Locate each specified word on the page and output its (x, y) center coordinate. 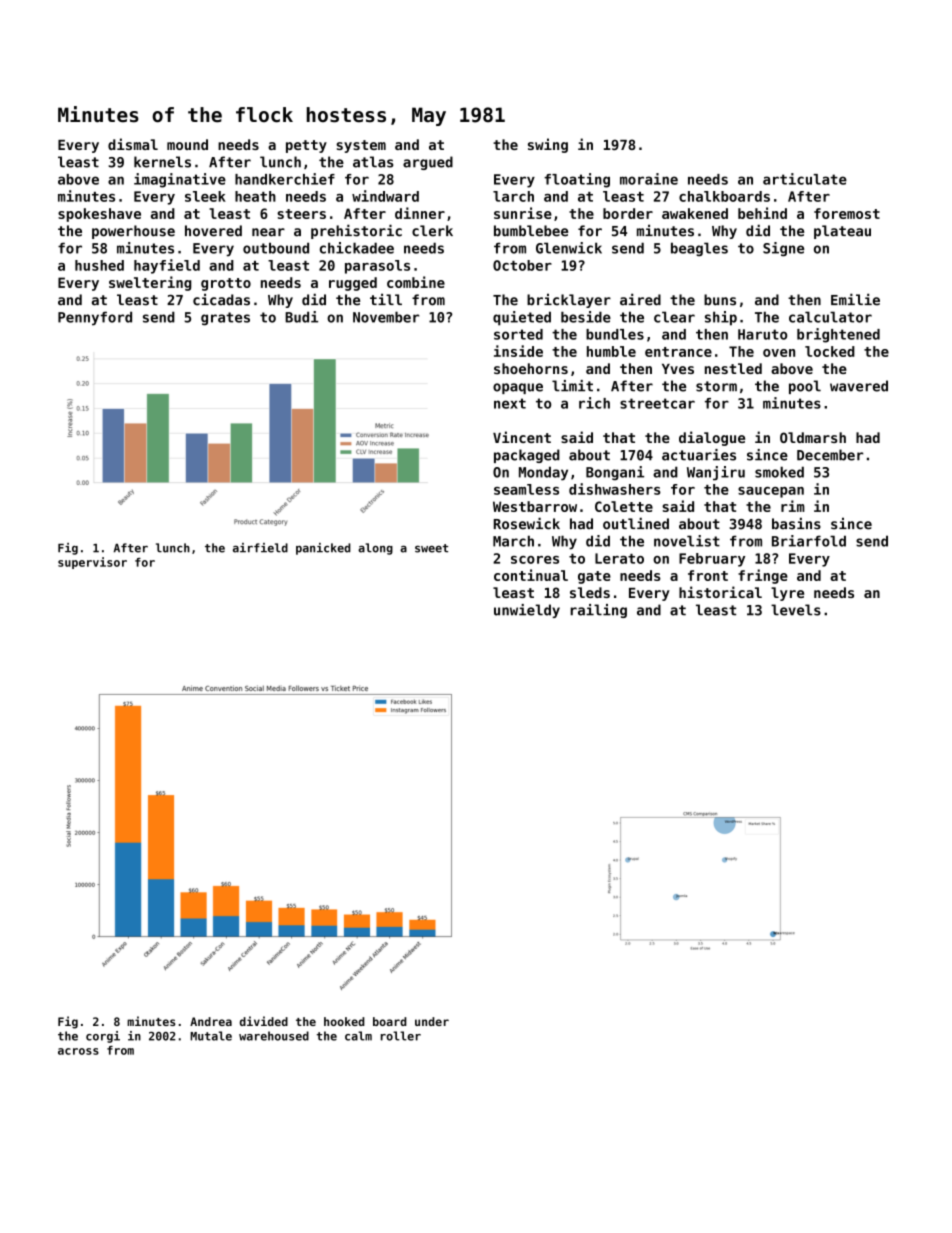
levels (796, 610)
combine (416, 282)
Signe (783, 249)
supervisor (92, 563)
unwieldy (527, 611)
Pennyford (95, 318)
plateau (842, 232)
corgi (103, 1037)
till (386, 299)
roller (401, 1036)
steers (301, 214)
